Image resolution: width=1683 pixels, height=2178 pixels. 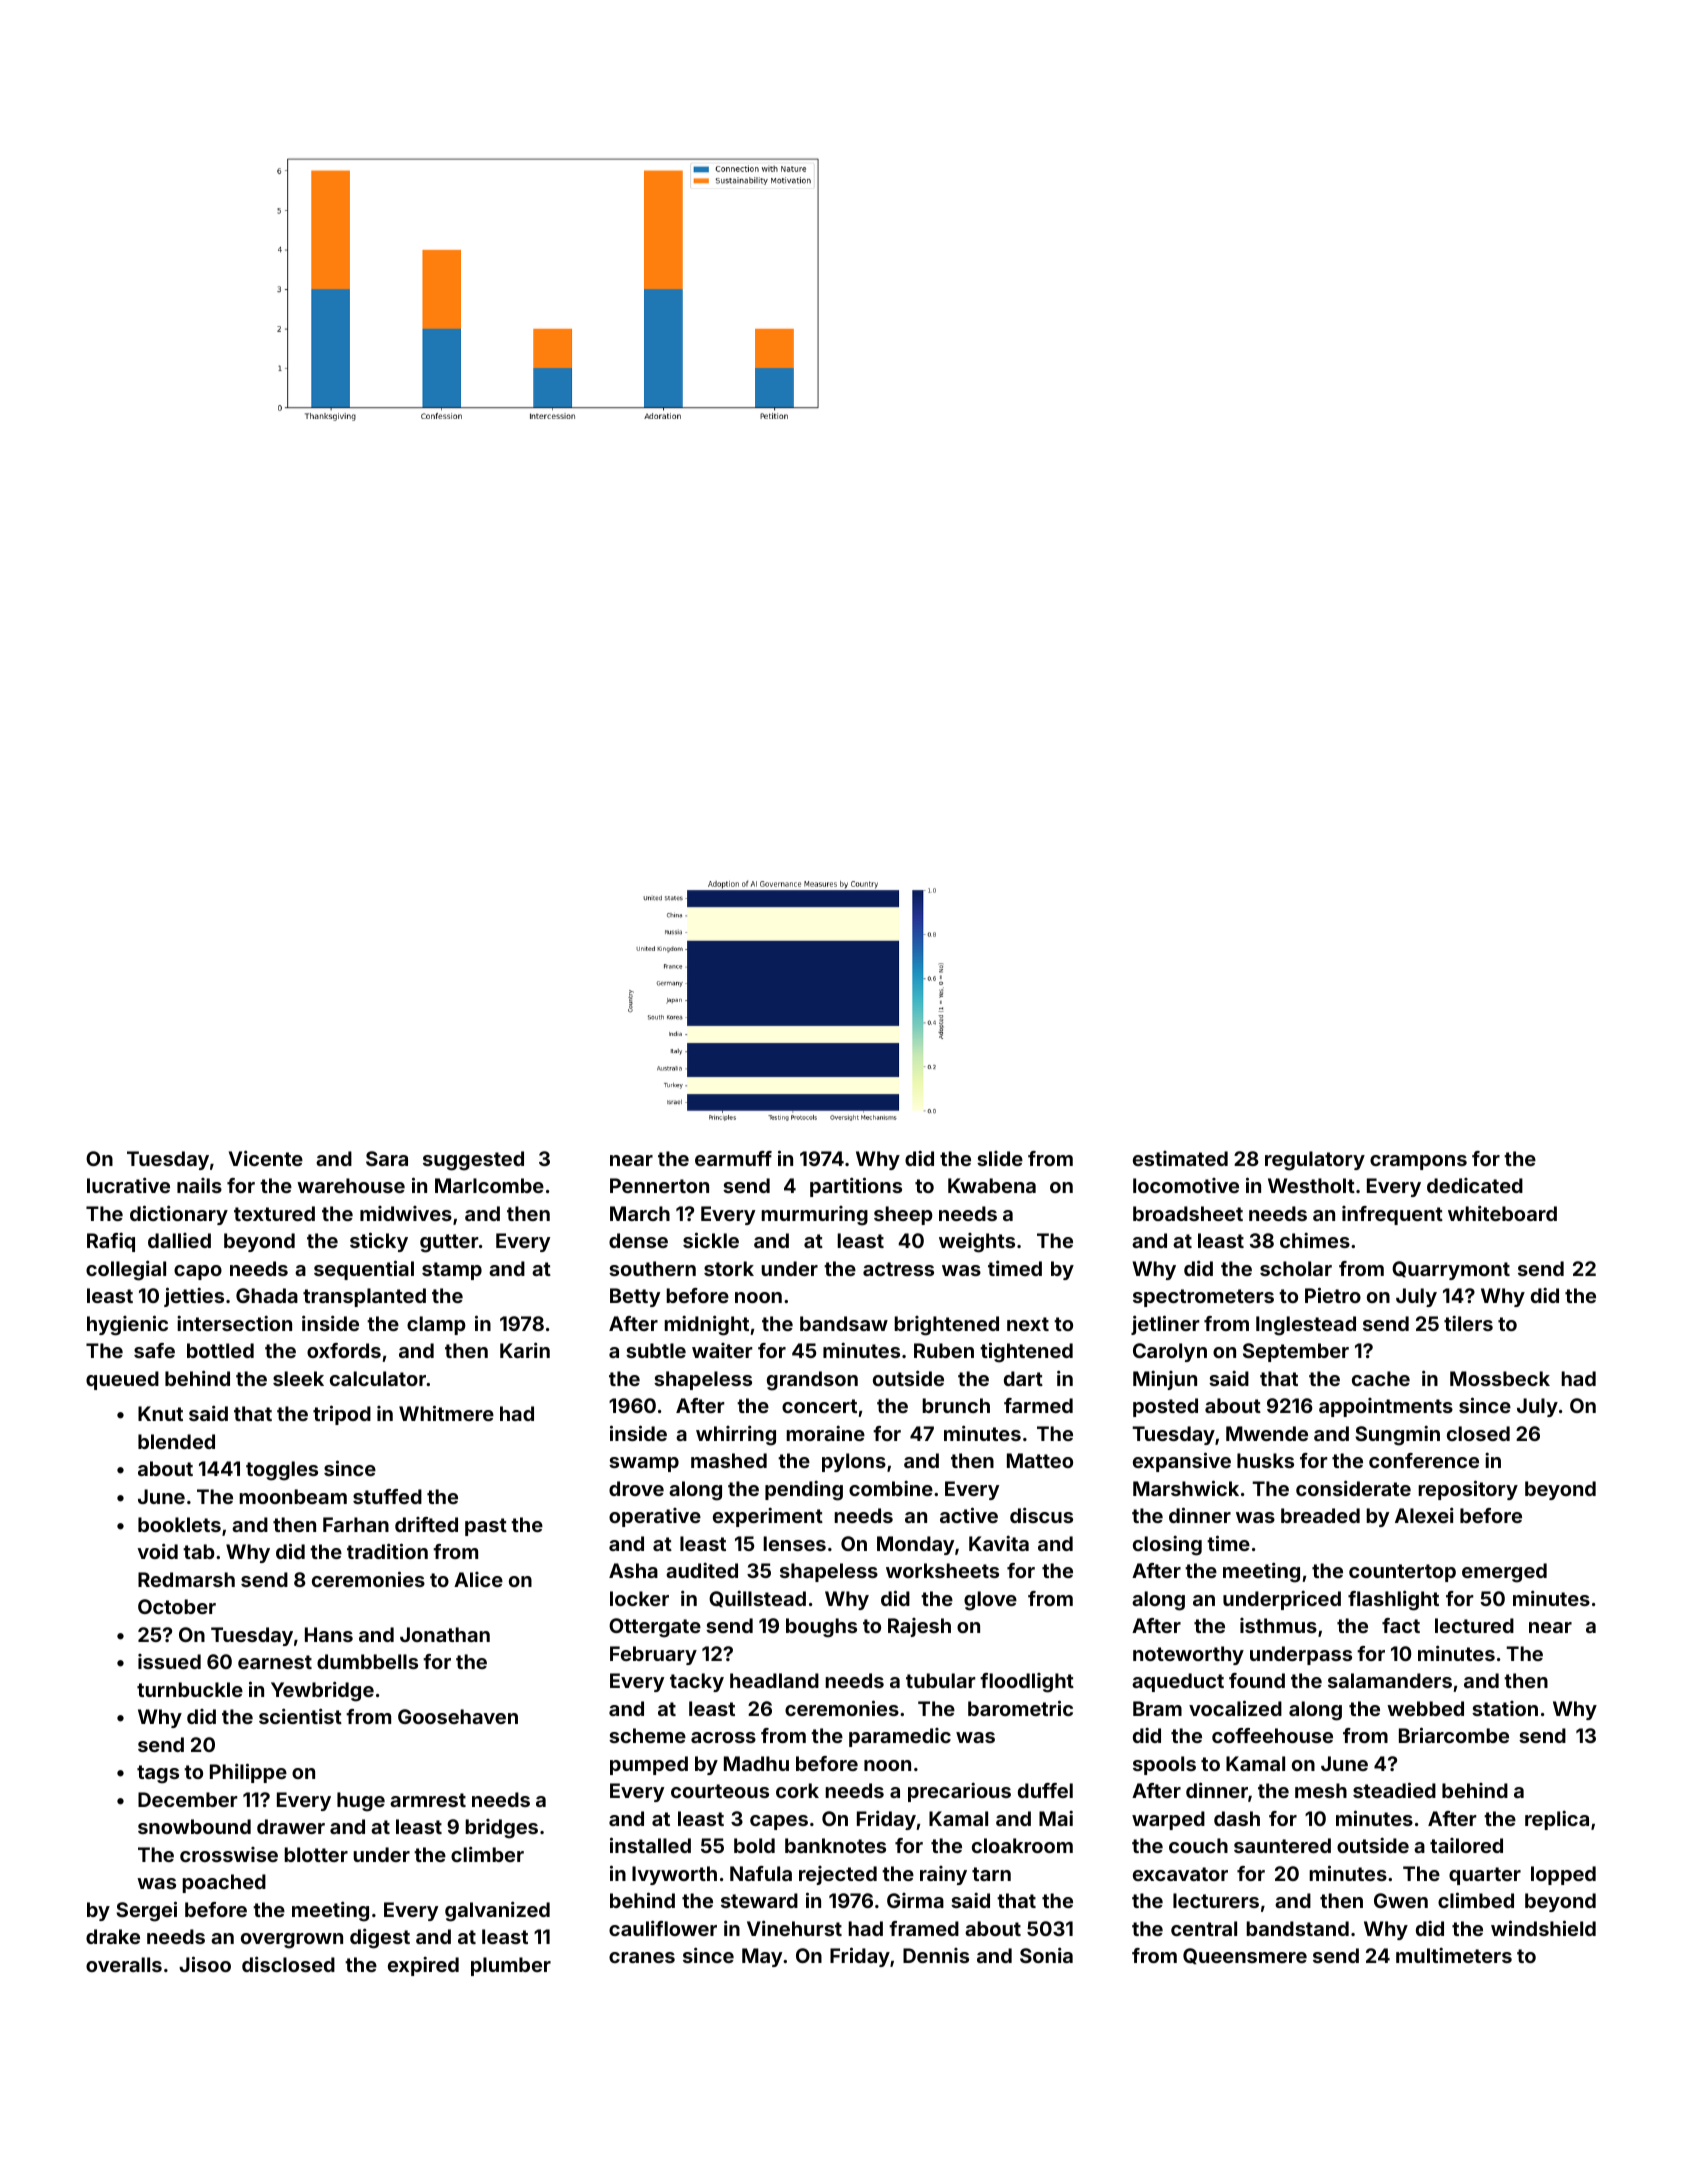 I want to click on Hans, so click(x=329, y=1634).
